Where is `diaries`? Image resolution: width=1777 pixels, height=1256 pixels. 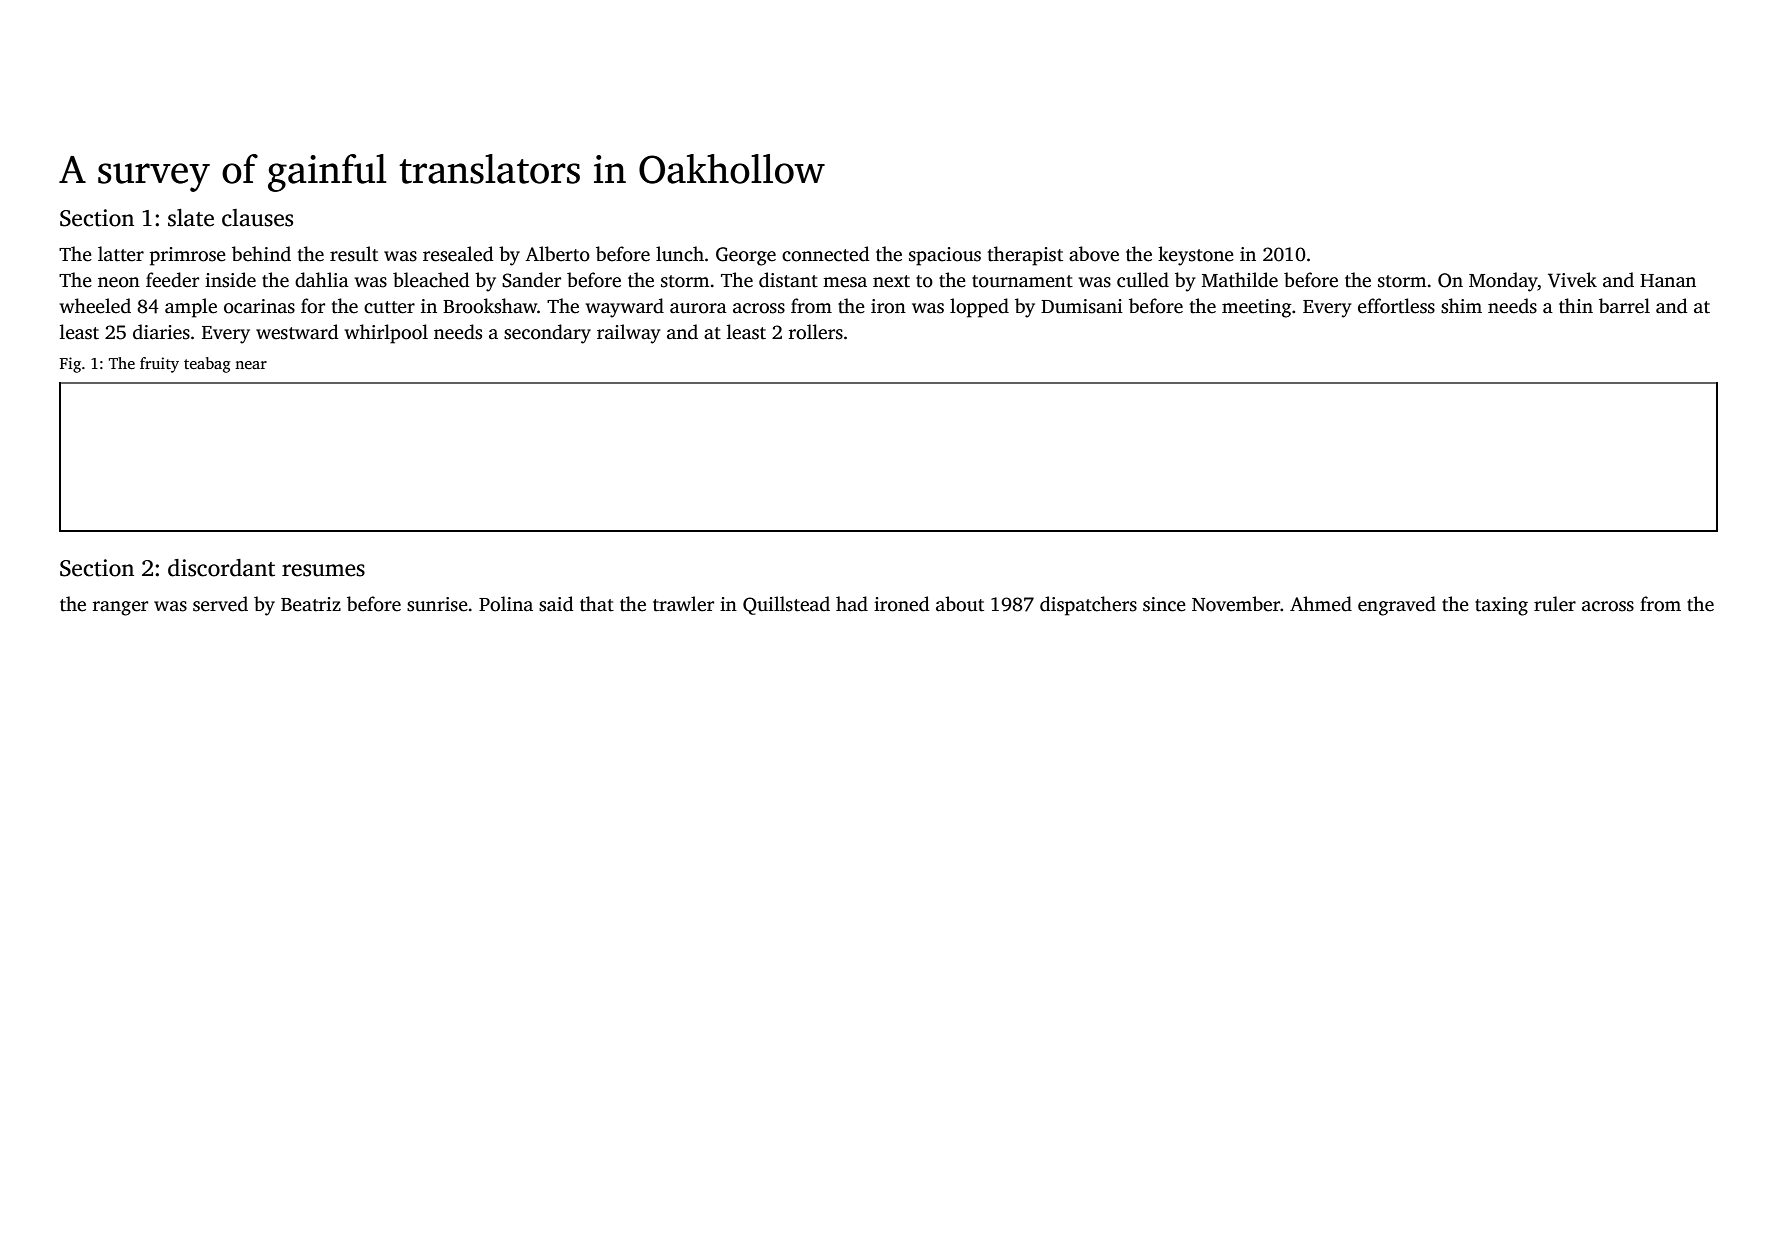 diaries is located at coordinates (161, 332).
